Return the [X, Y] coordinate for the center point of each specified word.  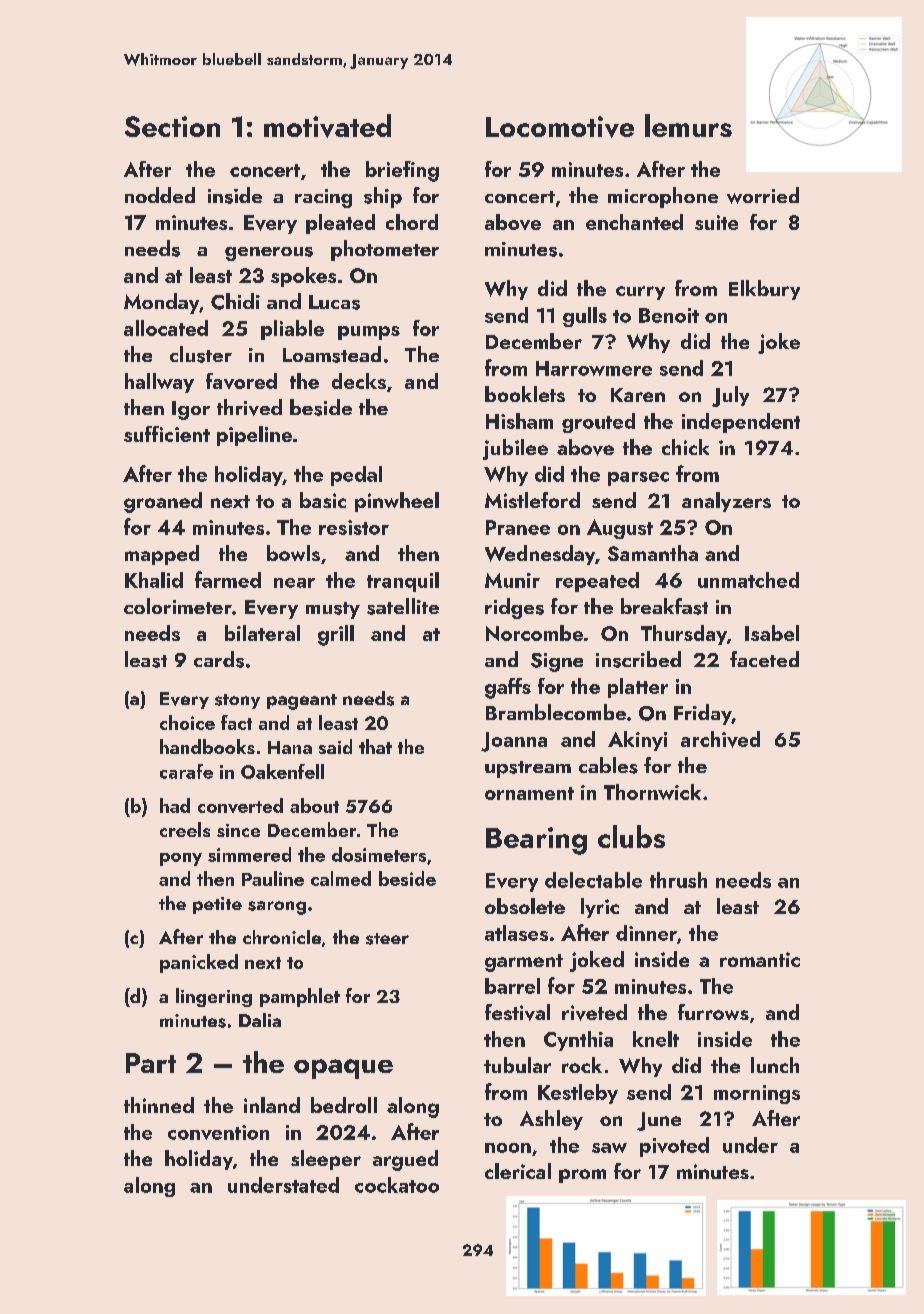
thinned [159, 1105]
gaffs [508, 688]
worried [763, 195]
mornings [757, 1094]
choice [187, 722]
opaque [343, 1069]
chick [685, 447]
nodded [160, 195]
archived [720, 739]
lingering [214, 997]
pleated [340, 224]
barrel [512, 986]
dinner [646, 933]
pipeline [254, 436]
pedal [356, 476]
